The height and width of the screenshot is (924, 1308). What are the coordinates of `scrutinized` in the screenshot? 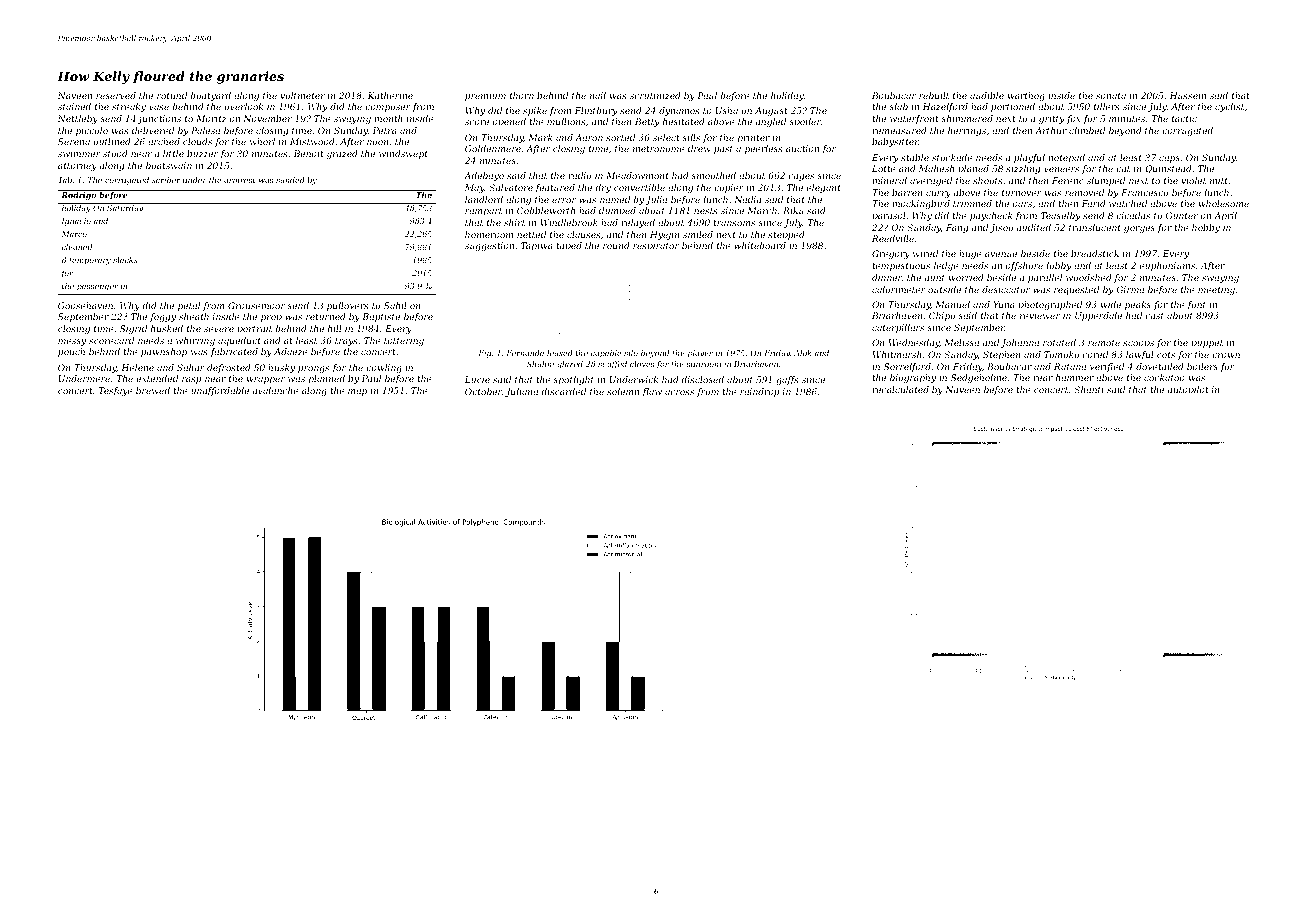 It's located at (655, 95).
